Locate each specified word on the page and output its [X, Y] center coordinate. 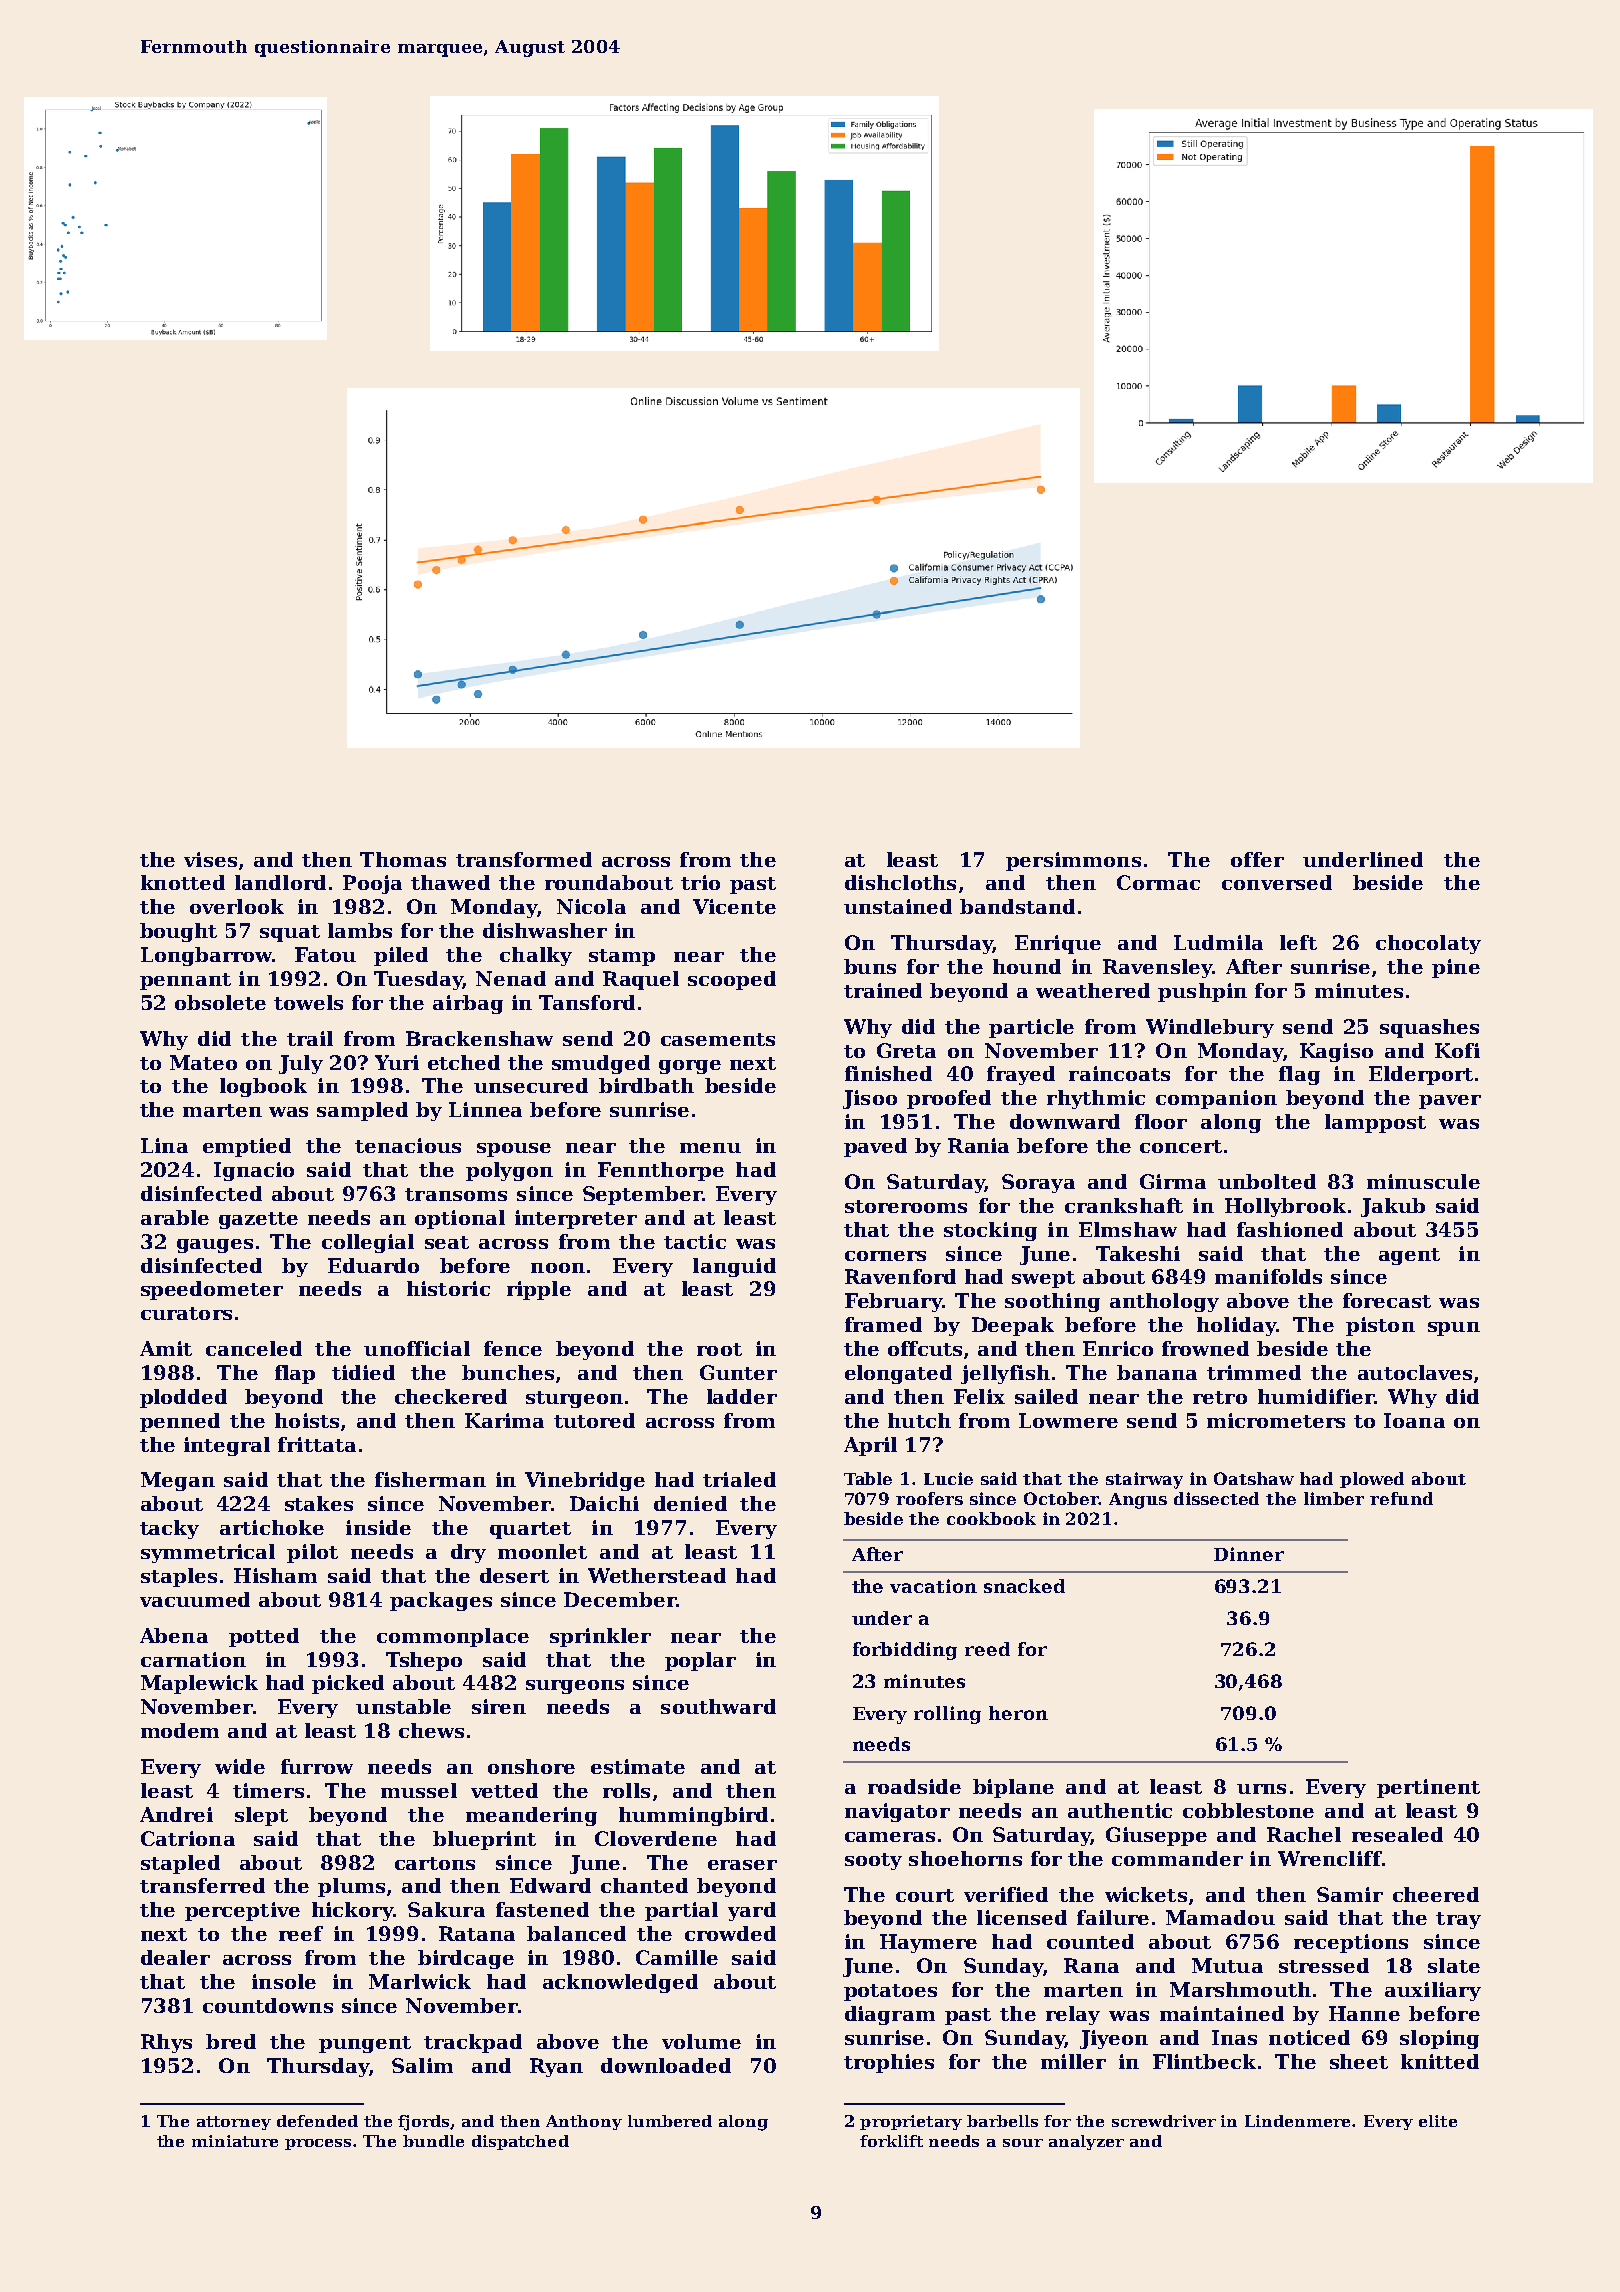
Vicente [734, 906]
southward [718, 1706]
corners [885, 1256]
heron [1018, 1713]
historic [448, 1288]
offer [1257, 859]
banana [1157, 1372]
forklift [891, 2141]
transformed [524, 859]
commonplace [453, 1637]
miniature [235, 2141]
